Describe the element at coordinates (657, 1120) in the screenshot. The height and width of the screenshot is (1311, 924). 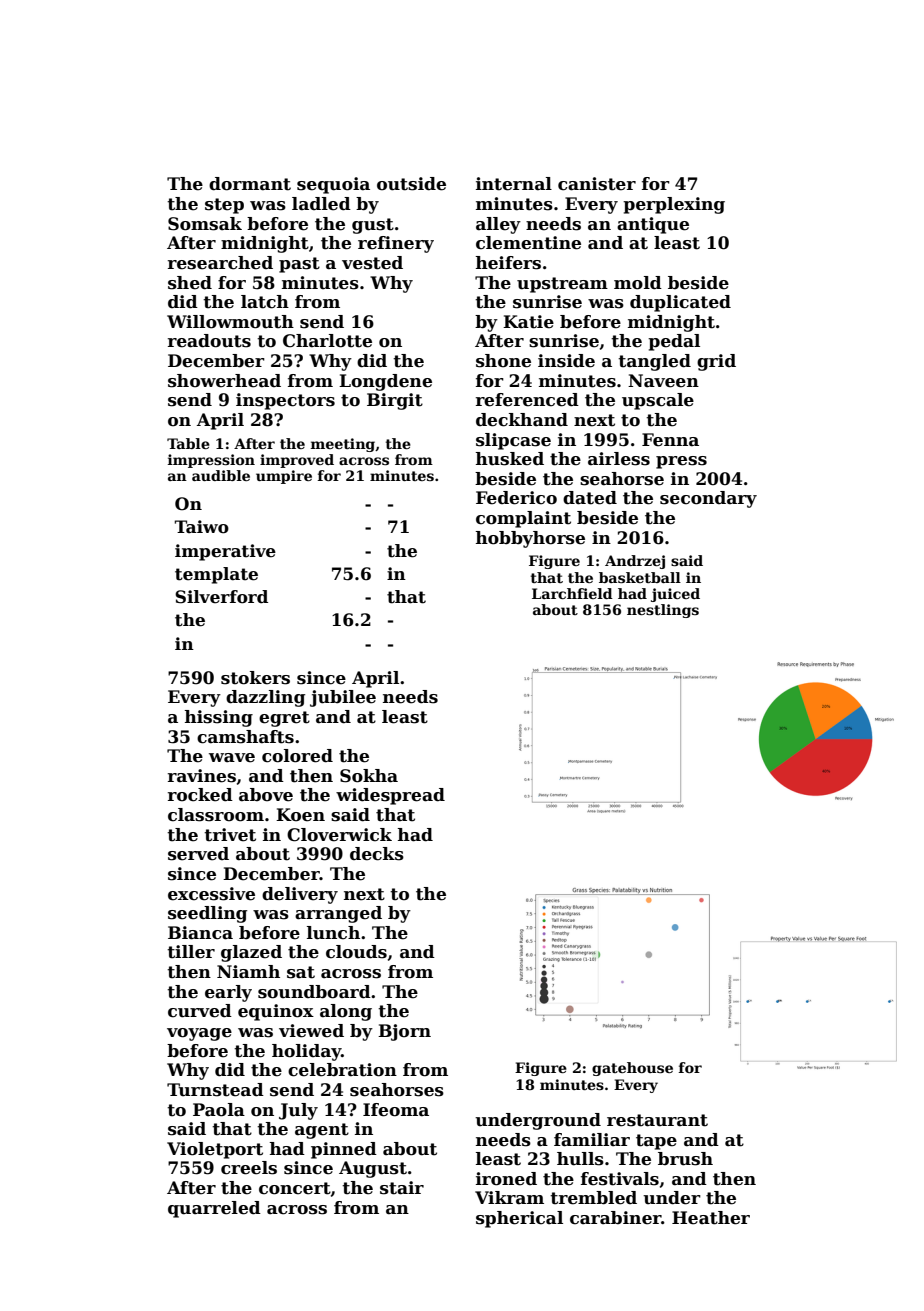
I see `restaurant` at that location.
